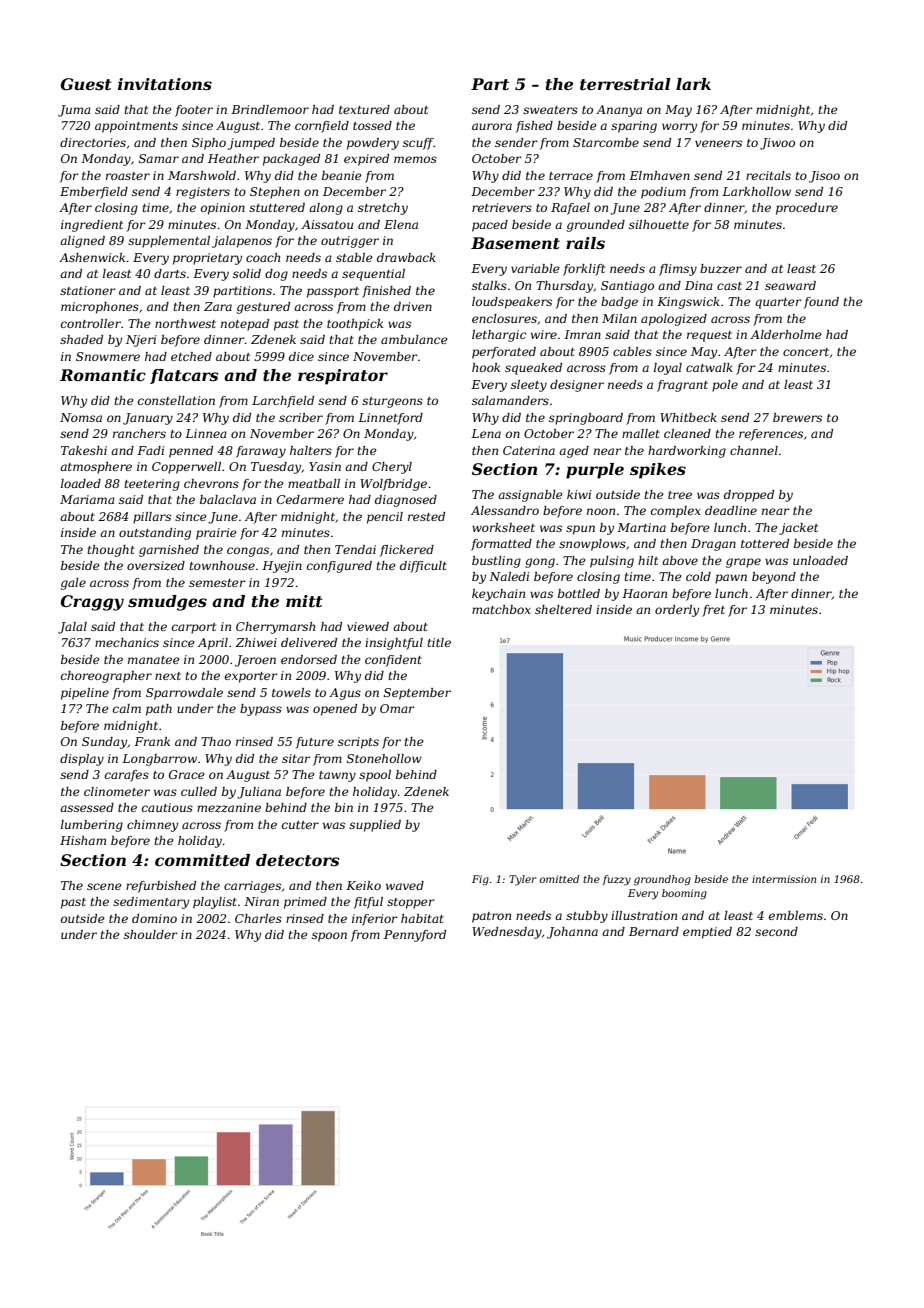 The height and width of the page is (1308, 924). I want to click on Zara, so click(218, 306).
